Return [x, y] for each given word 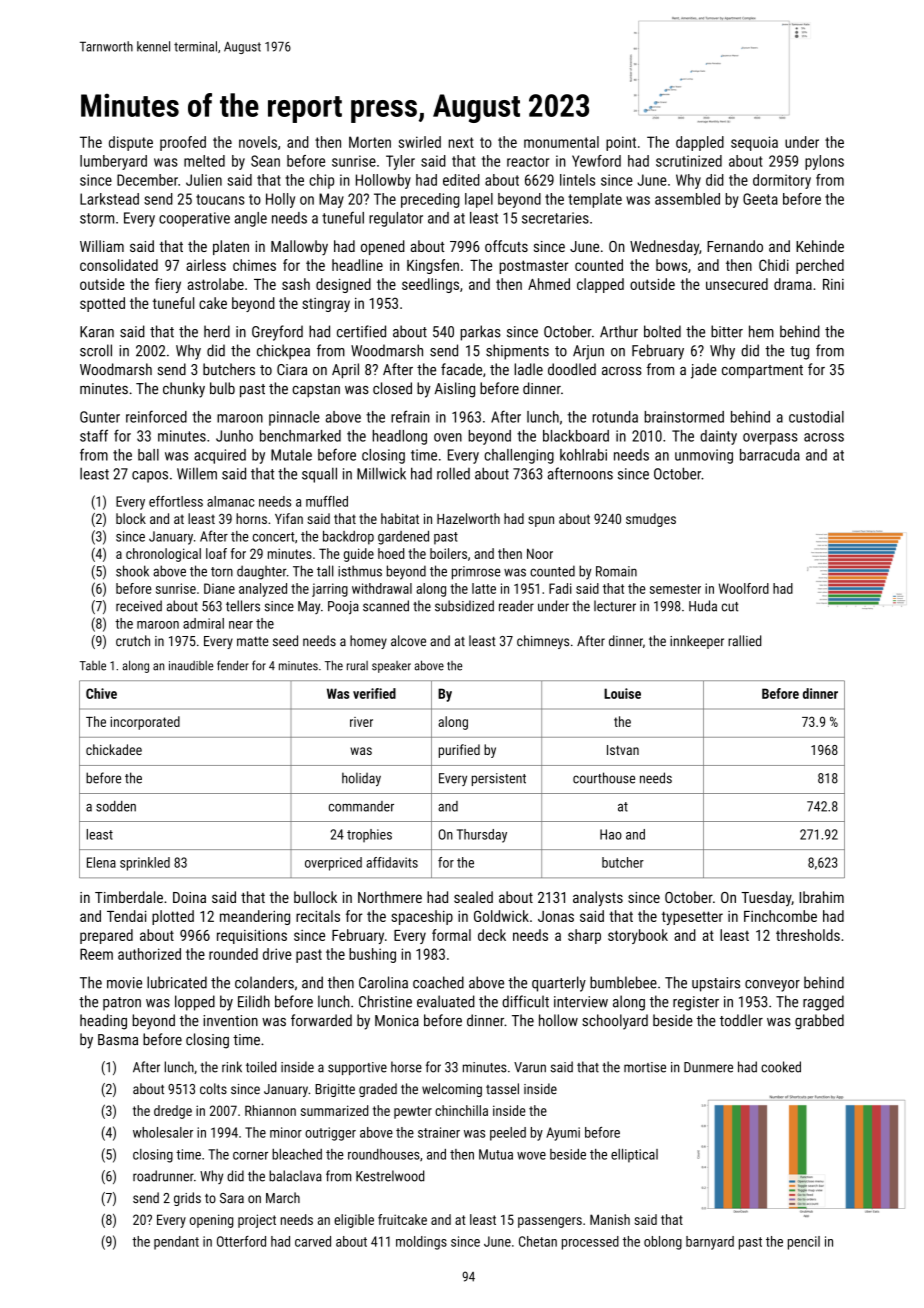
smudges [651, 520]
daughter [261, 572]
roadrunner [163, 1176]
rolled [453, 473]
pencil [804, 1243]
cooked [781, 1067]
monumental [561, 142]
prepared [106, 936]
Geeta [760, 199]
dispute [131, 143]
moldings [421, 1243]
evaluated [446, 1001]
